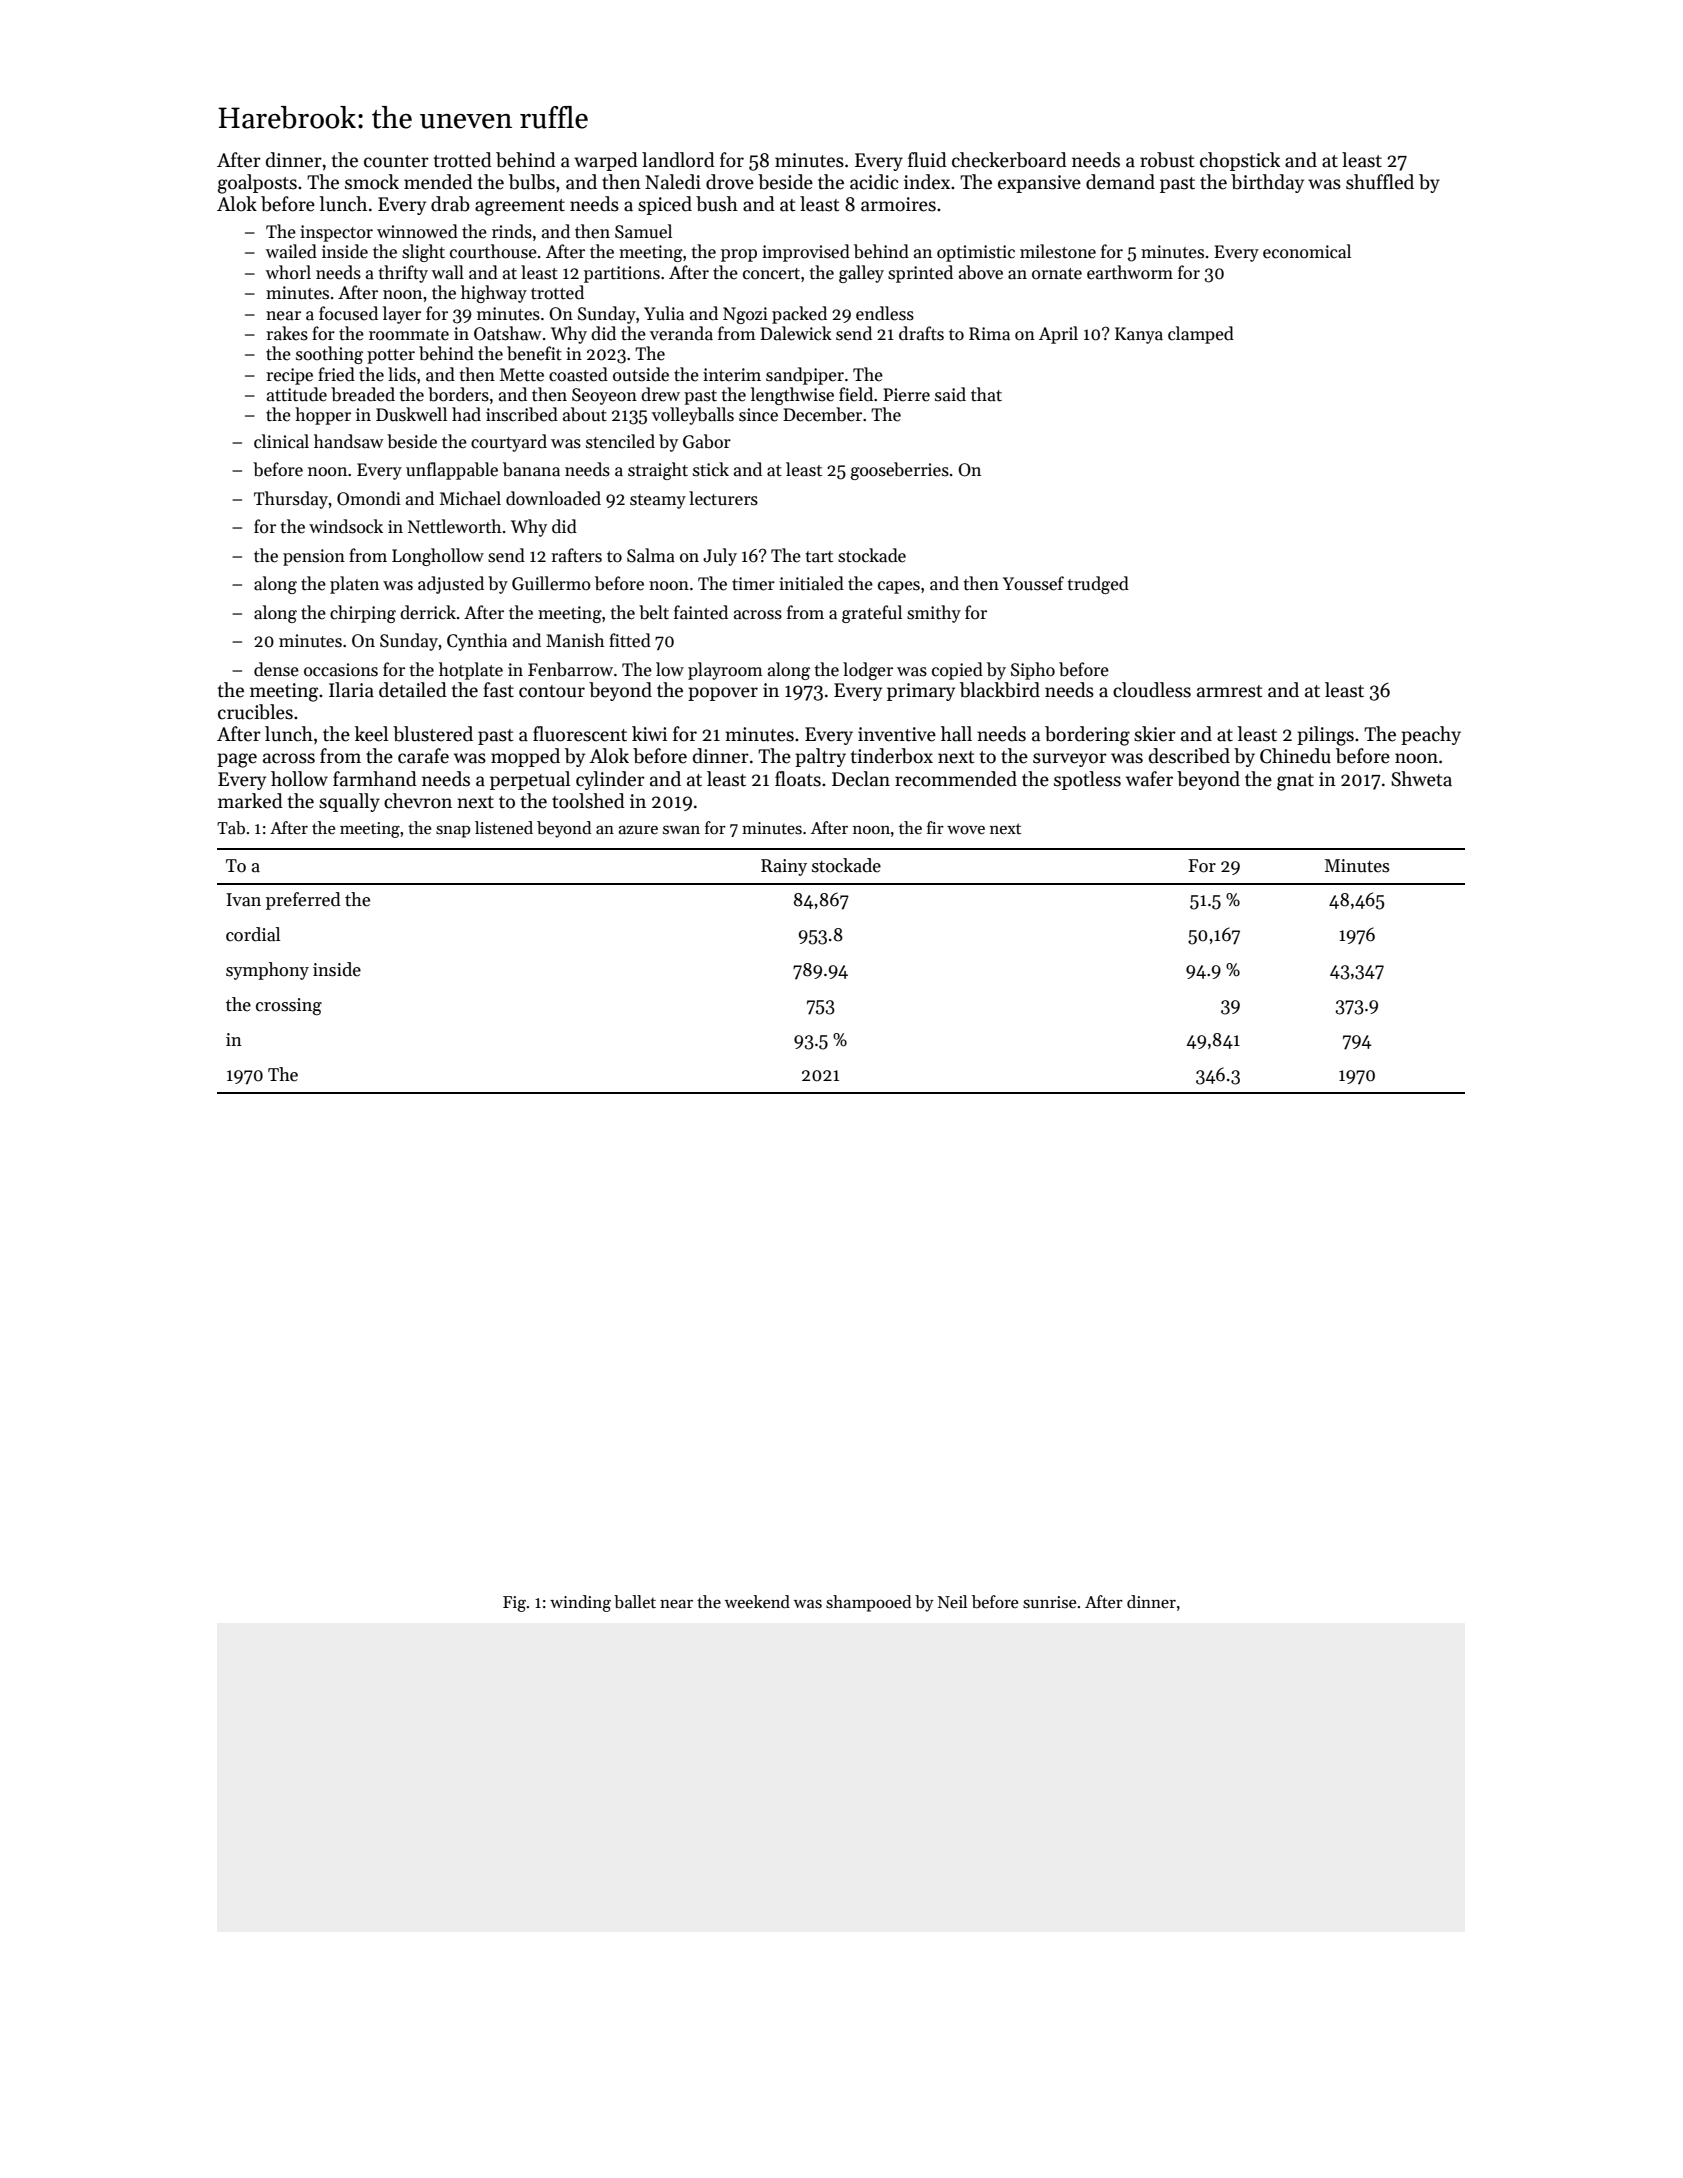 Image resolution: width=1683 pixels, height=2178 pixels. Describe the element at coordinates (520, 207) in the screenshot. I see `agreement` at that location.
